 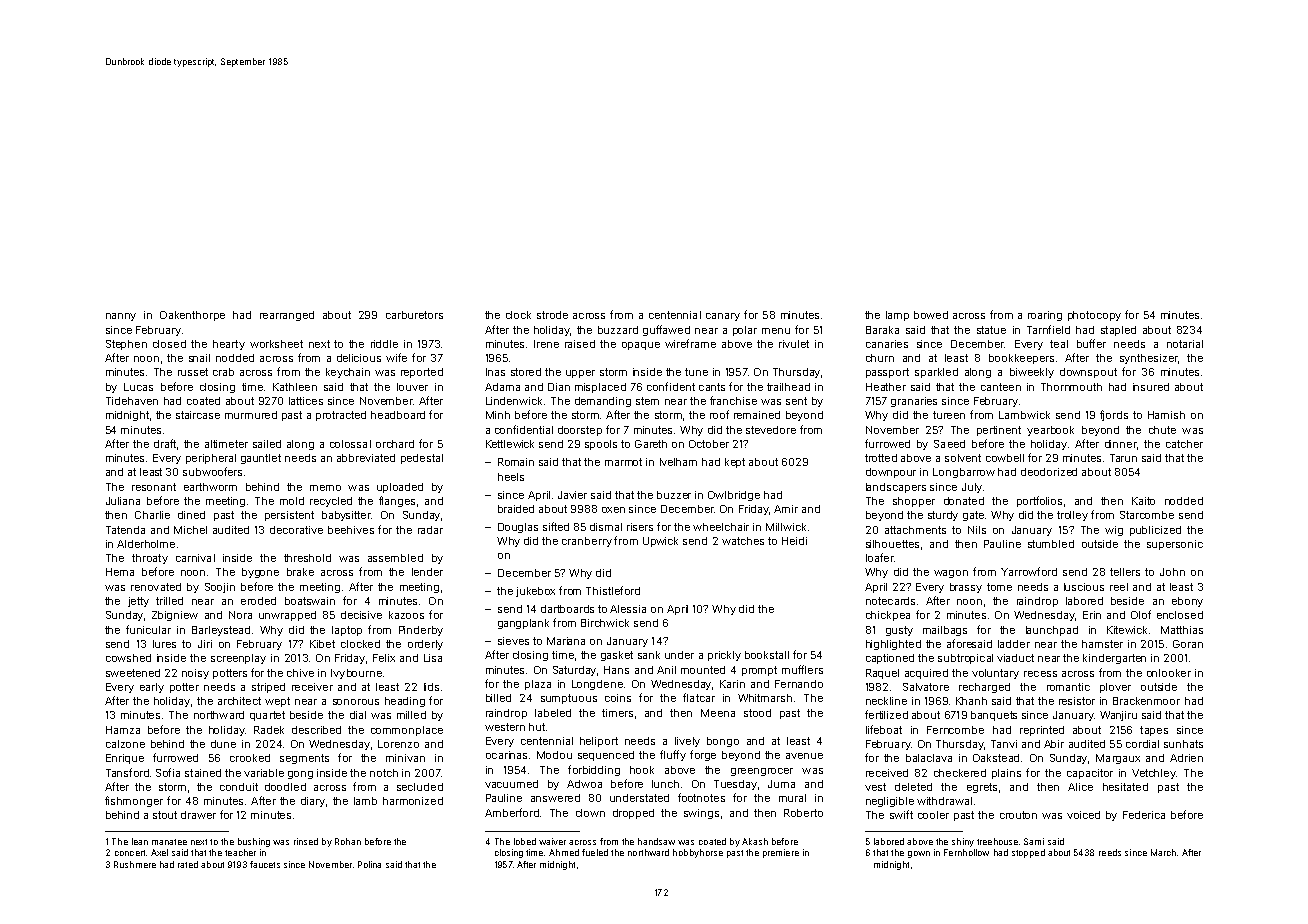 I want to click on hobbyhorse, so click(x=698, y=853).
